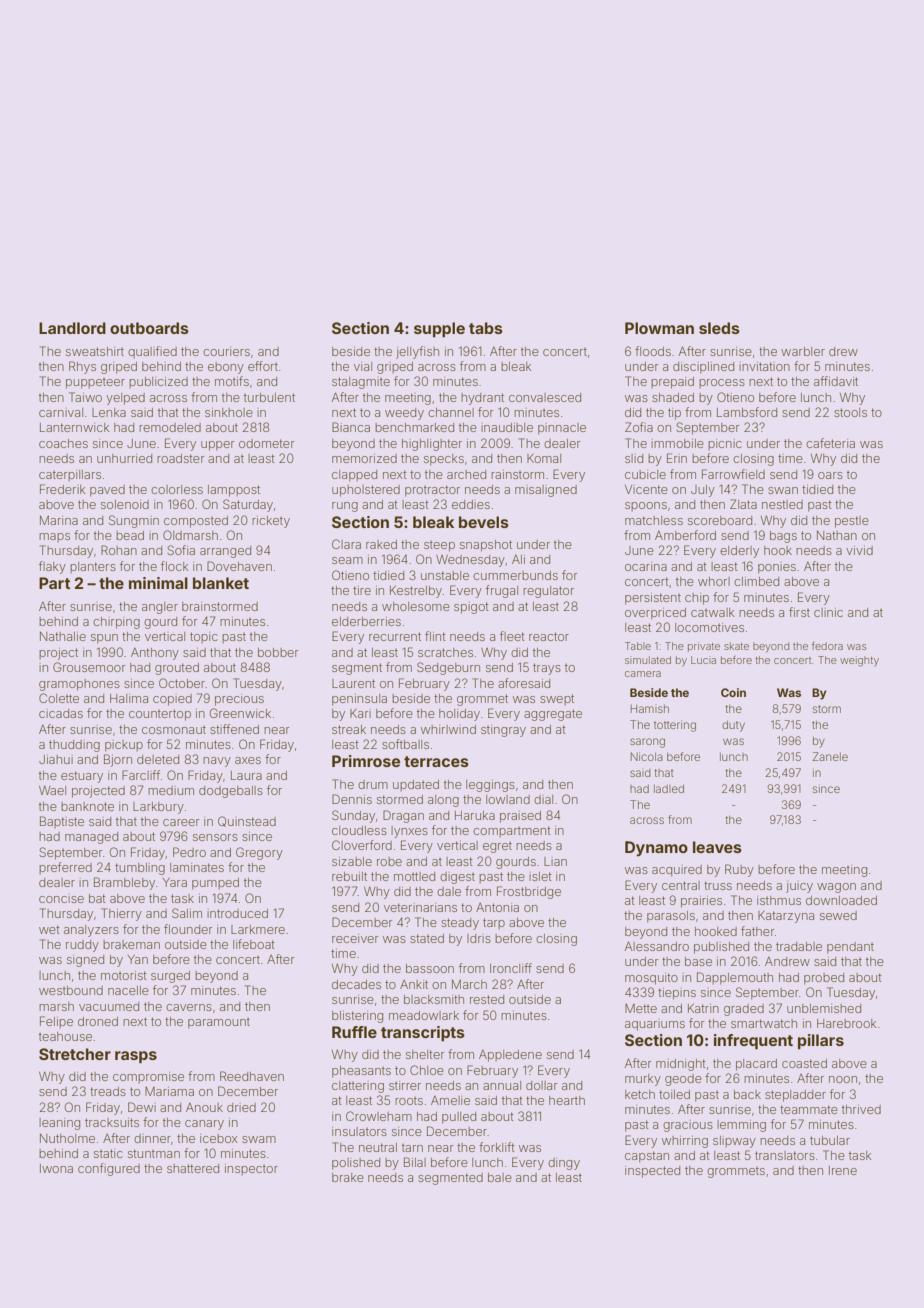 The image size is (924, 1308). I want to click on outboards, so click(149, 328).
